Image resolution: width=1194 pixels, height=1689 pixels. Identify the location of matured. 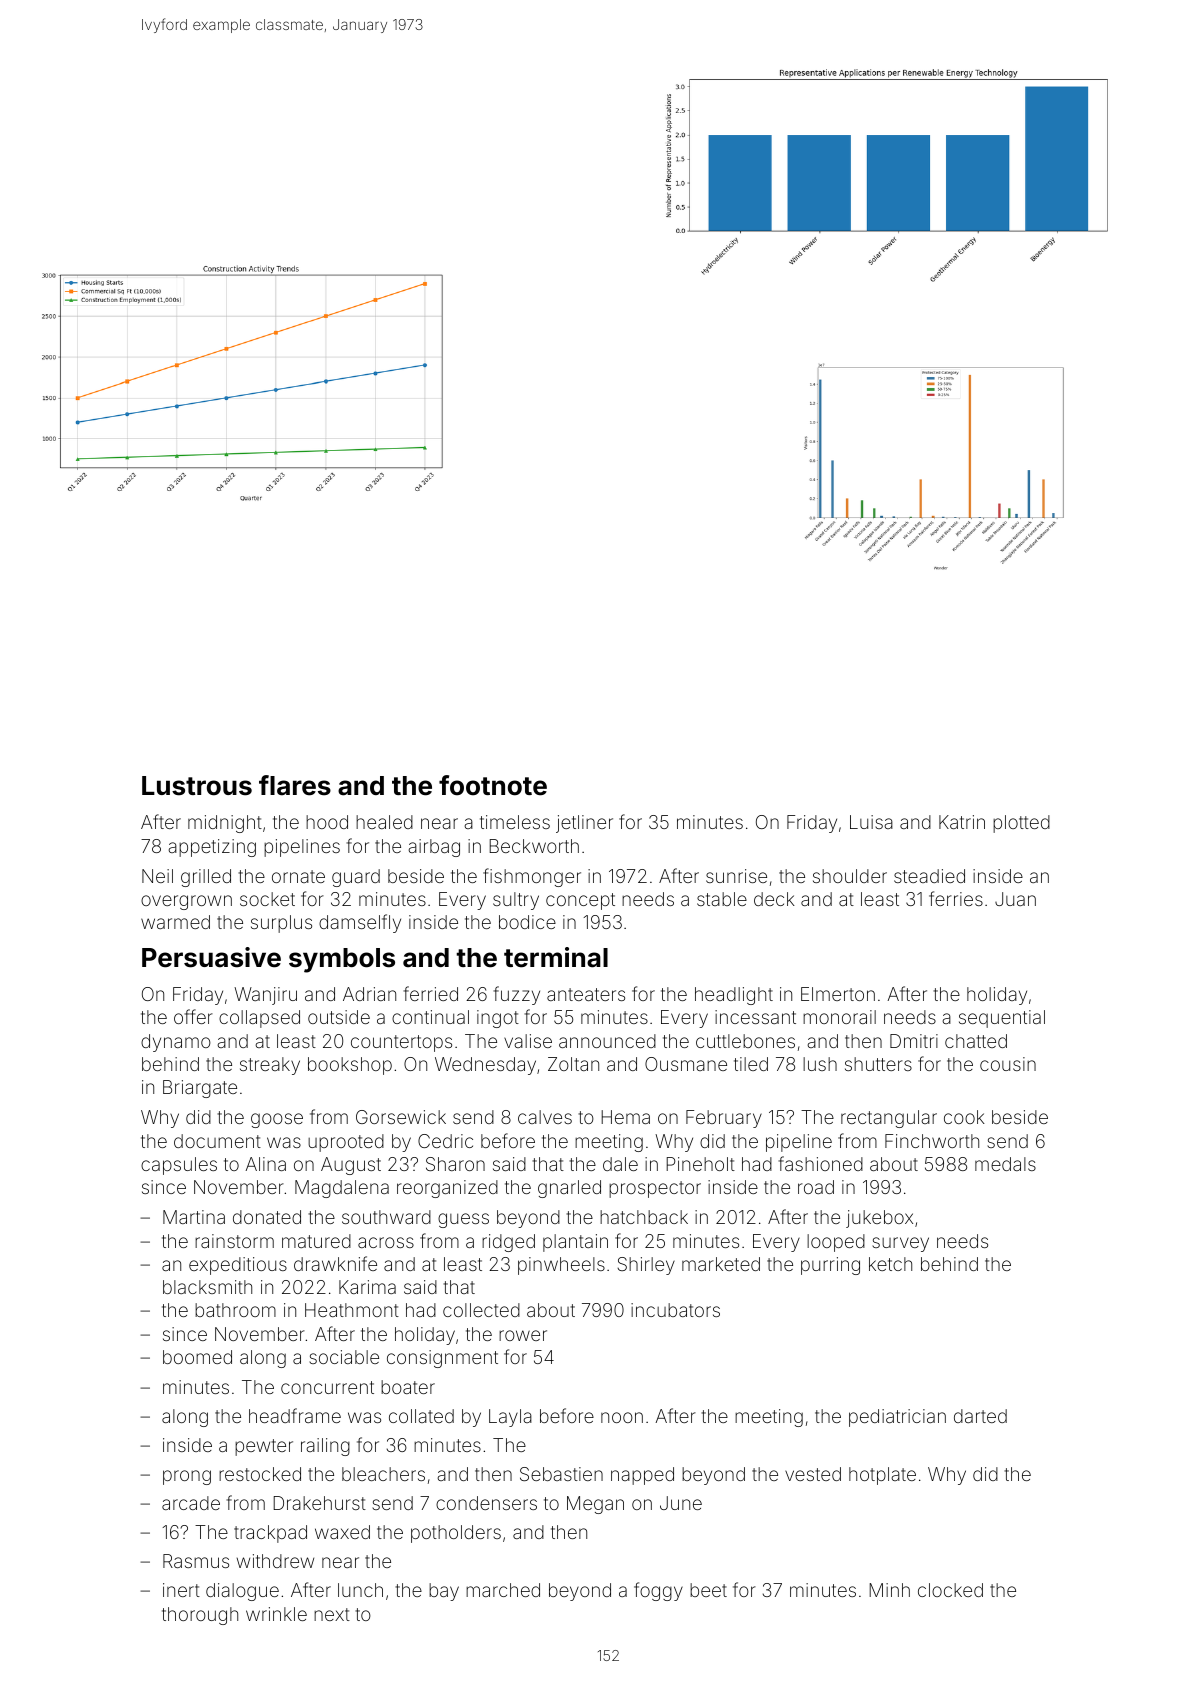
(316, 1241).
